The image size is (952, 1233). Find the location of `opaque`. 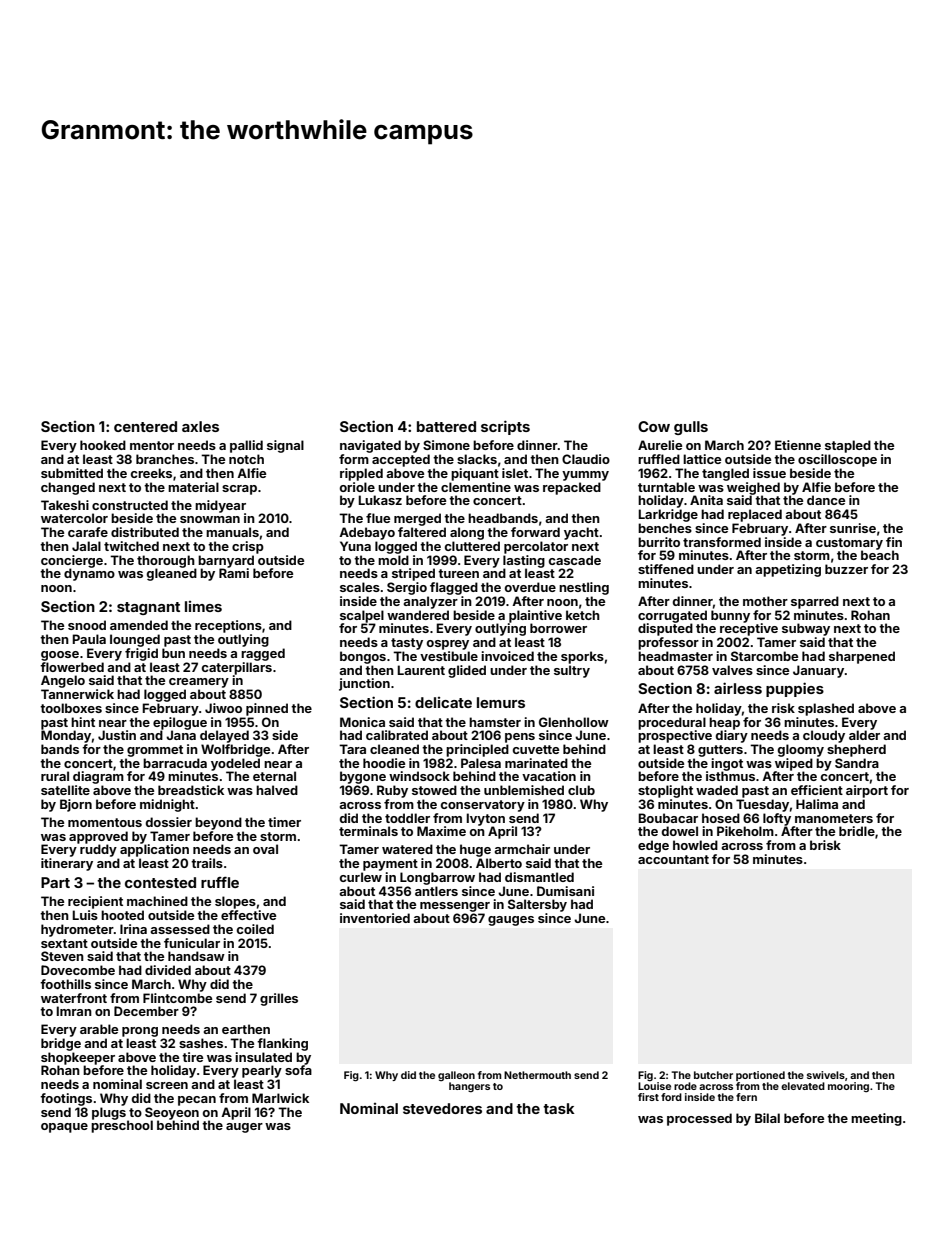

opaque is located at coordinates (64, 1128).
